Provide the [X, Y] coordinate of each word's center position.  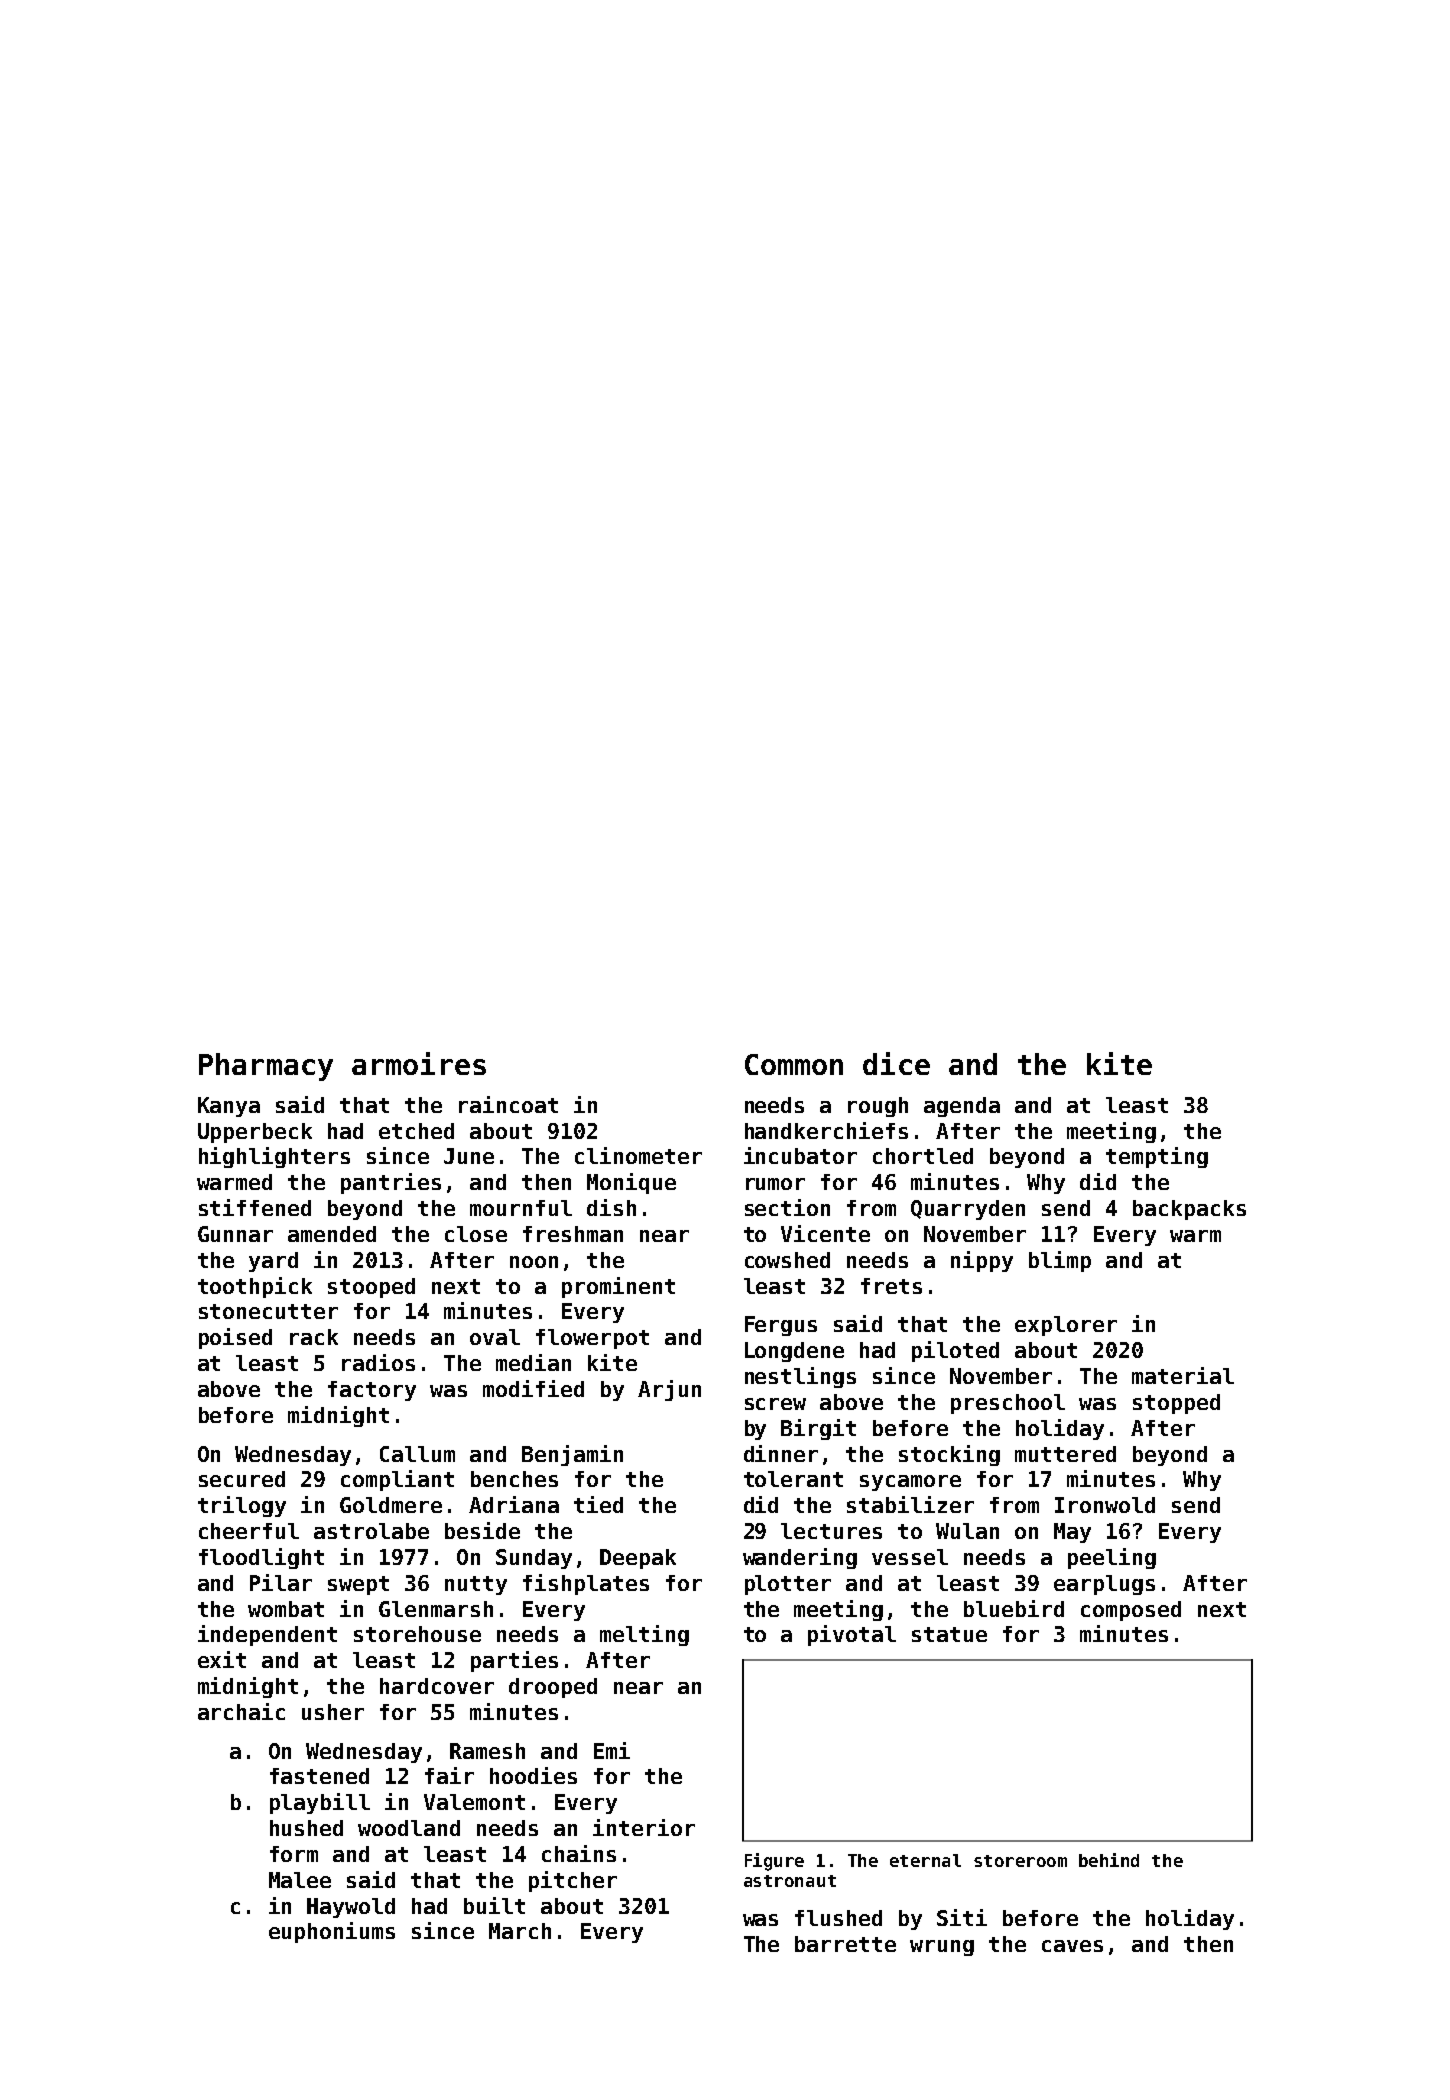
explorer [1066, 1326]
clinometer [638, 1155]
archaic [241, 1711]
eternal [925, 1860]
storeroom [1020, 1861]
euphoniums [332, 1932]
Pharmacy [266, 1067]
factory [372, 1391]
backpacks [1189, 1210]
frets [891, 1286]
